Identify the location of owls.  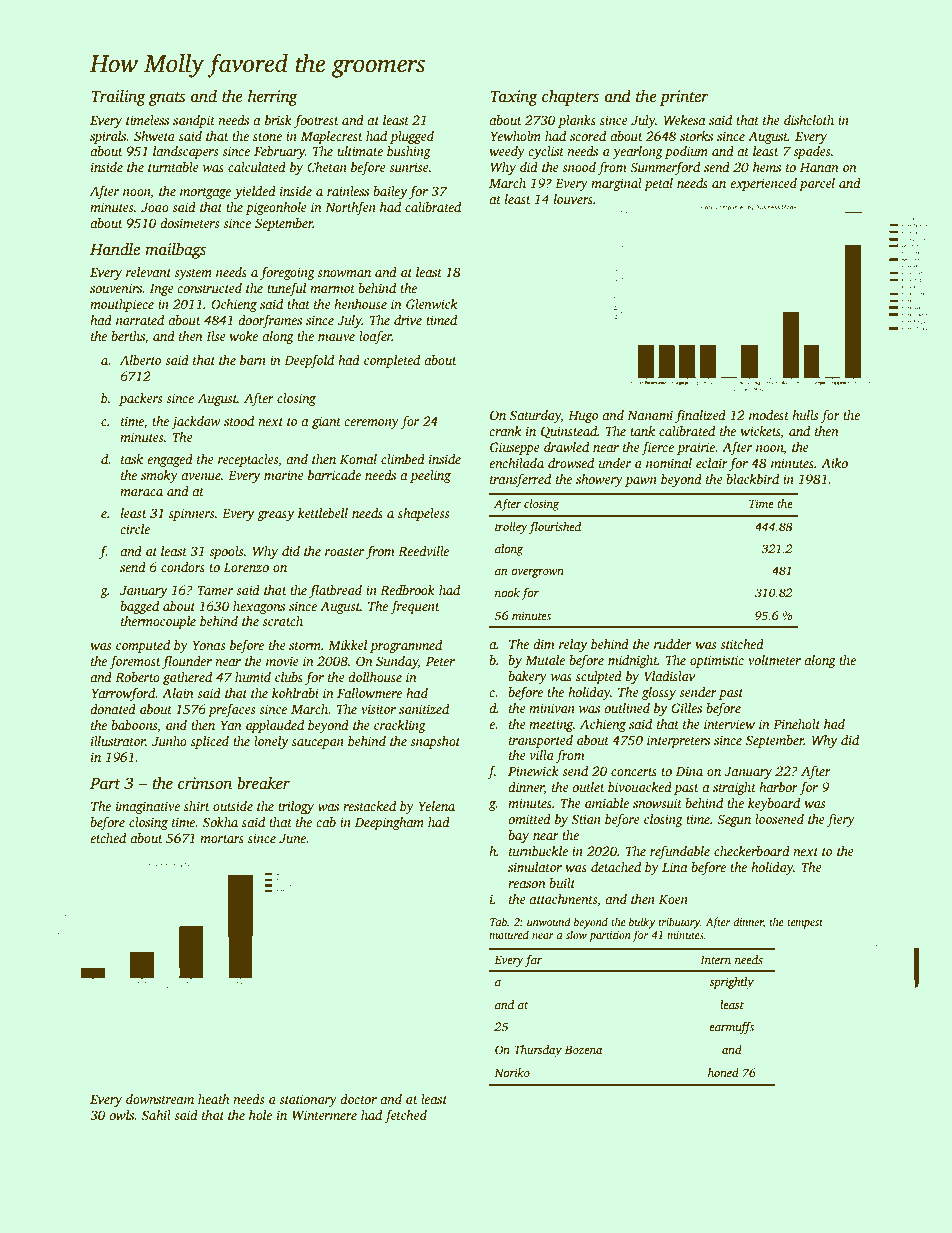
(121, 1115).
